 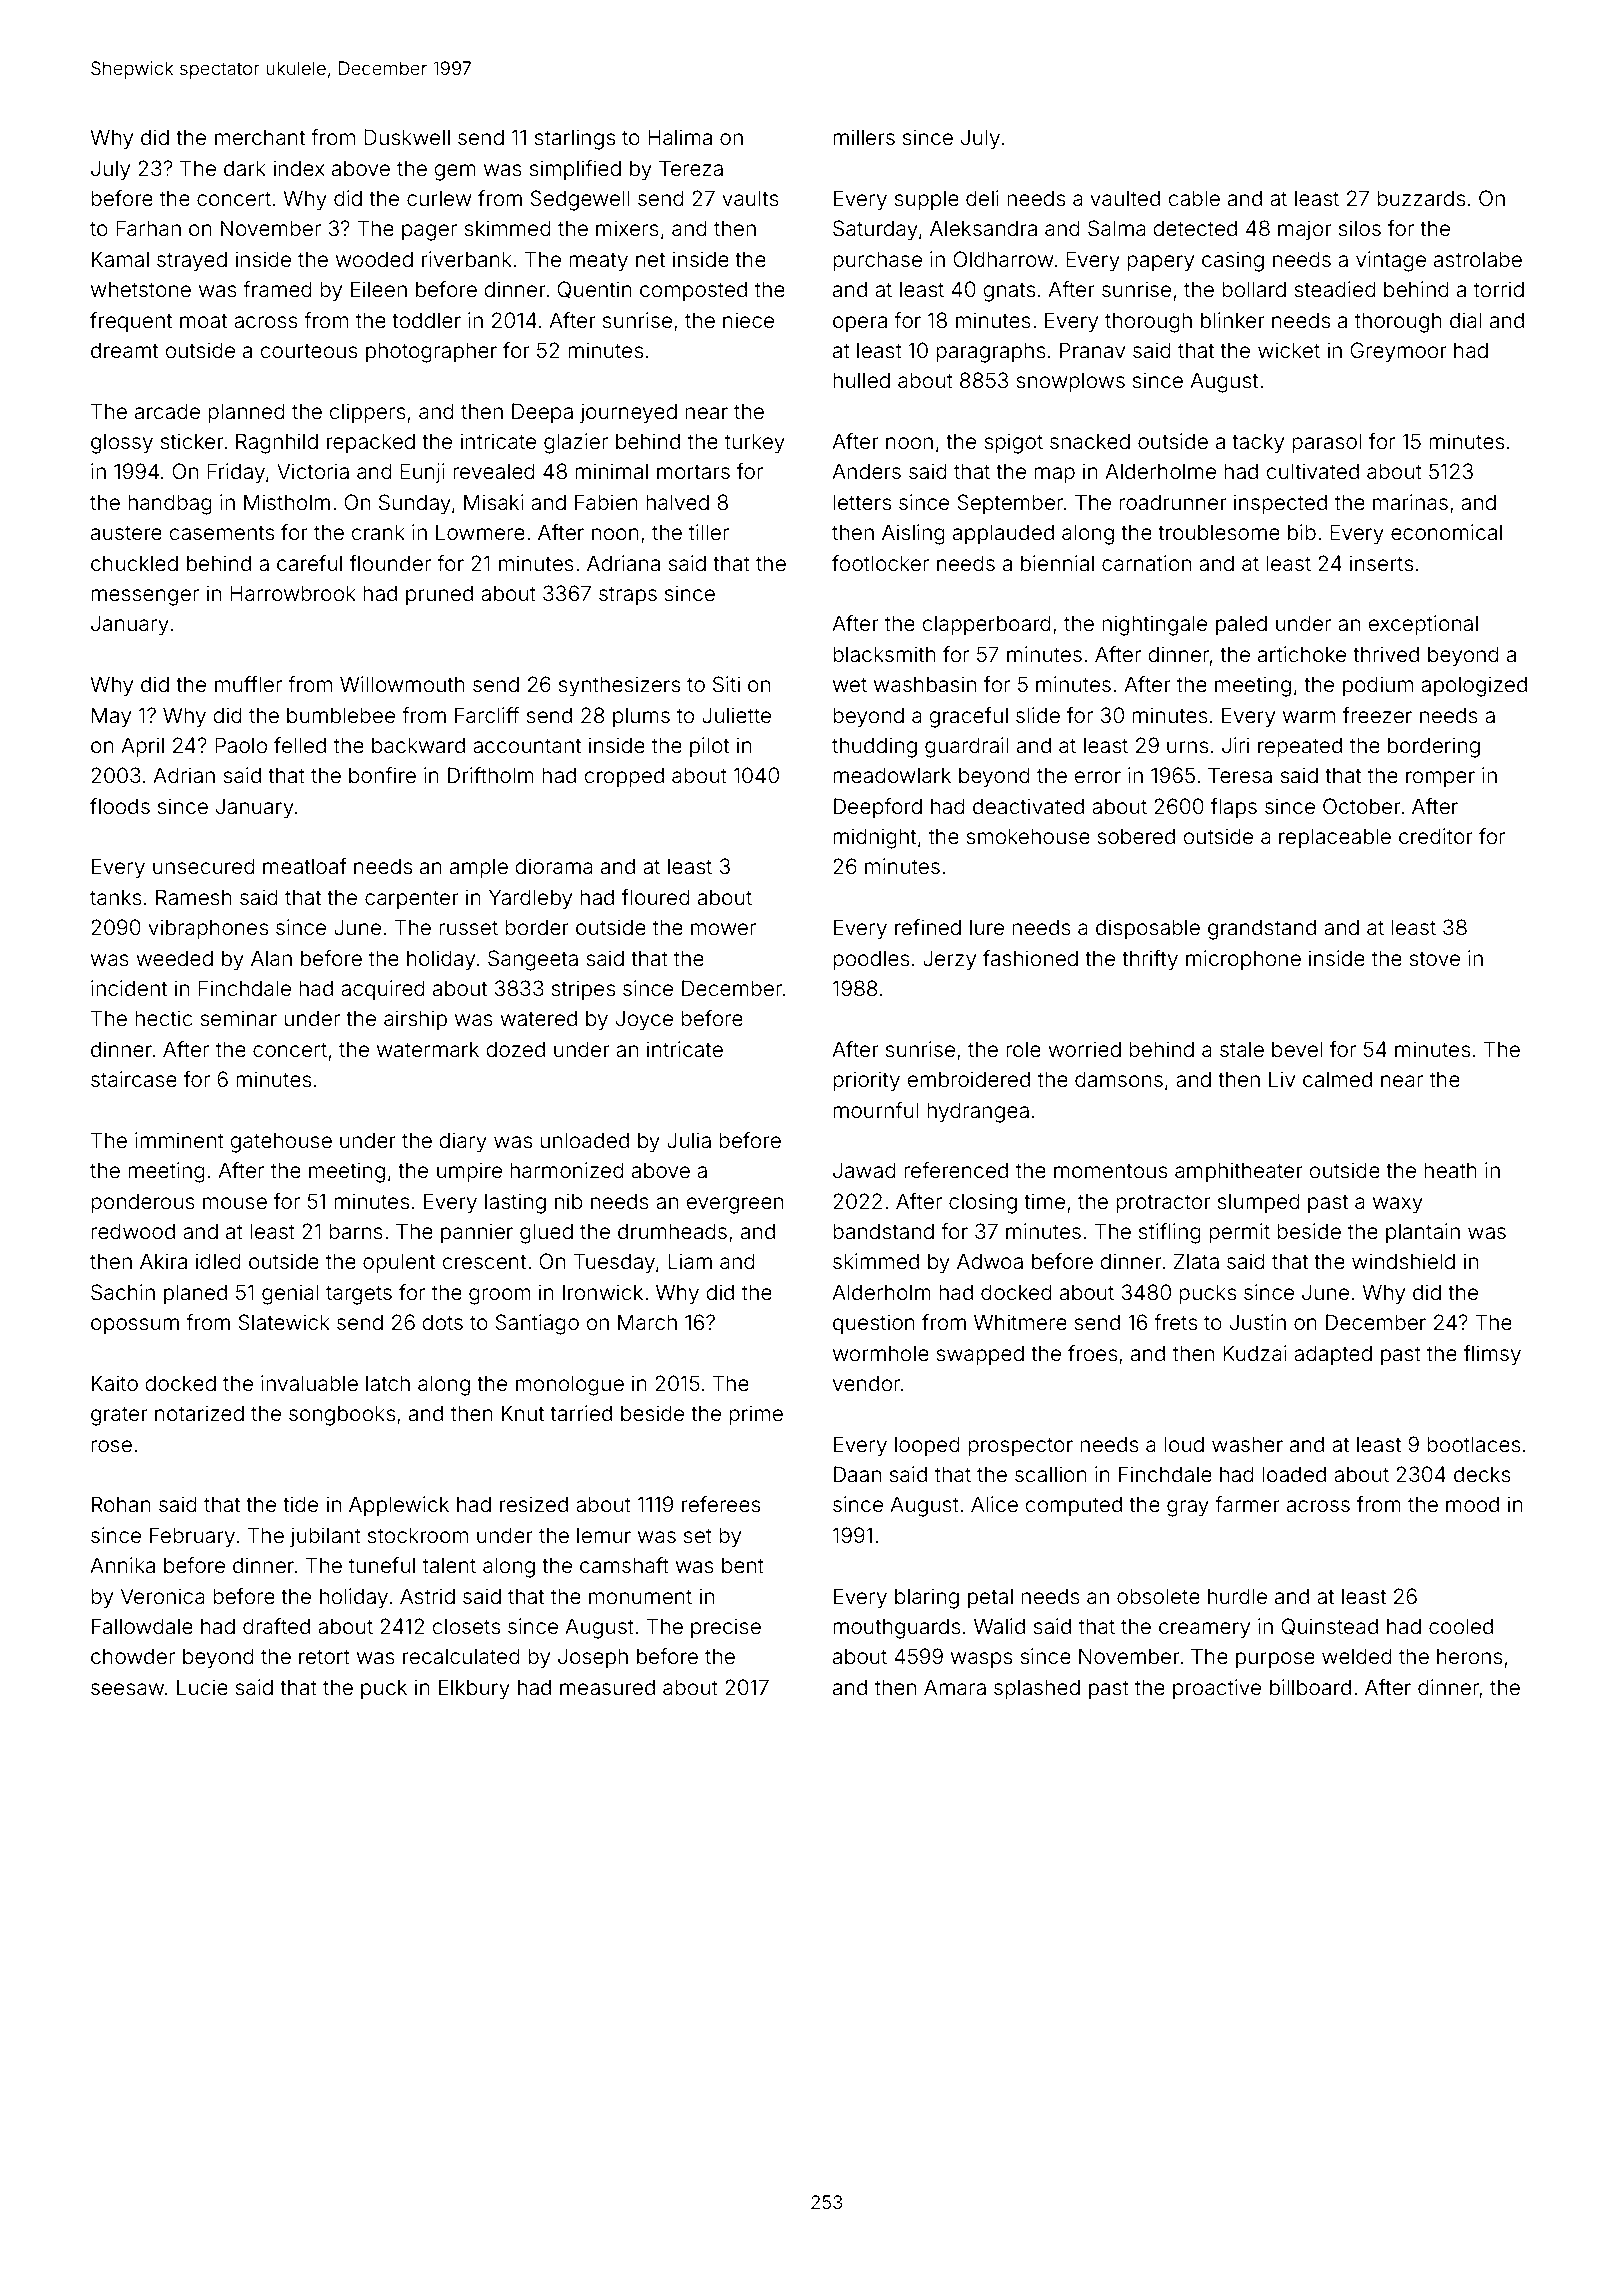 What do you see at coordinates (1423, 1233) in the screenshot?
I see `plantain` at bounding box center [1423, 1233].
